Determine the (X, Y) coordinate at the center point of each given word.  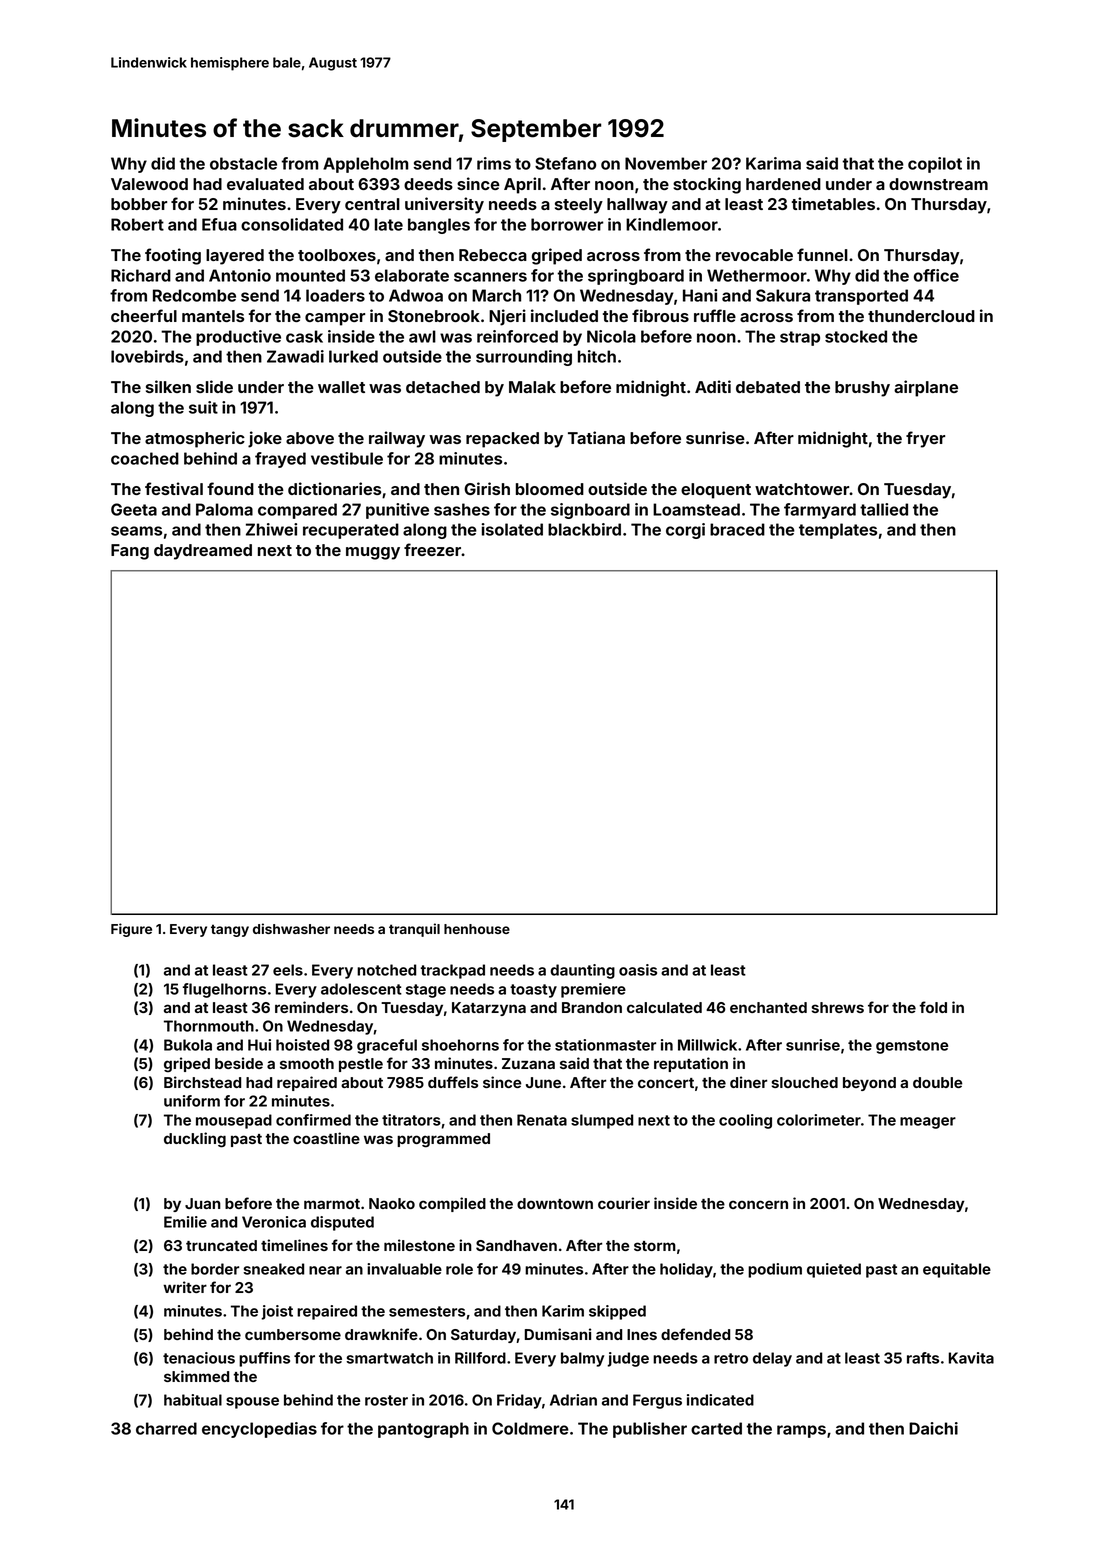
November (666, 163)
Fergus (657, 1401)
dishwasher (291, 928)
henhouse (477, 929)
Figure (131, 930)
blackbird (584, 529)
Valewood (149, 184)
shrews (838, 1007)
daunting (582, 971)
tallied (884, 509)
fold (933, 1007)
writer (185, 1287)
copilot (935, 165)
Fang (130, 552)
